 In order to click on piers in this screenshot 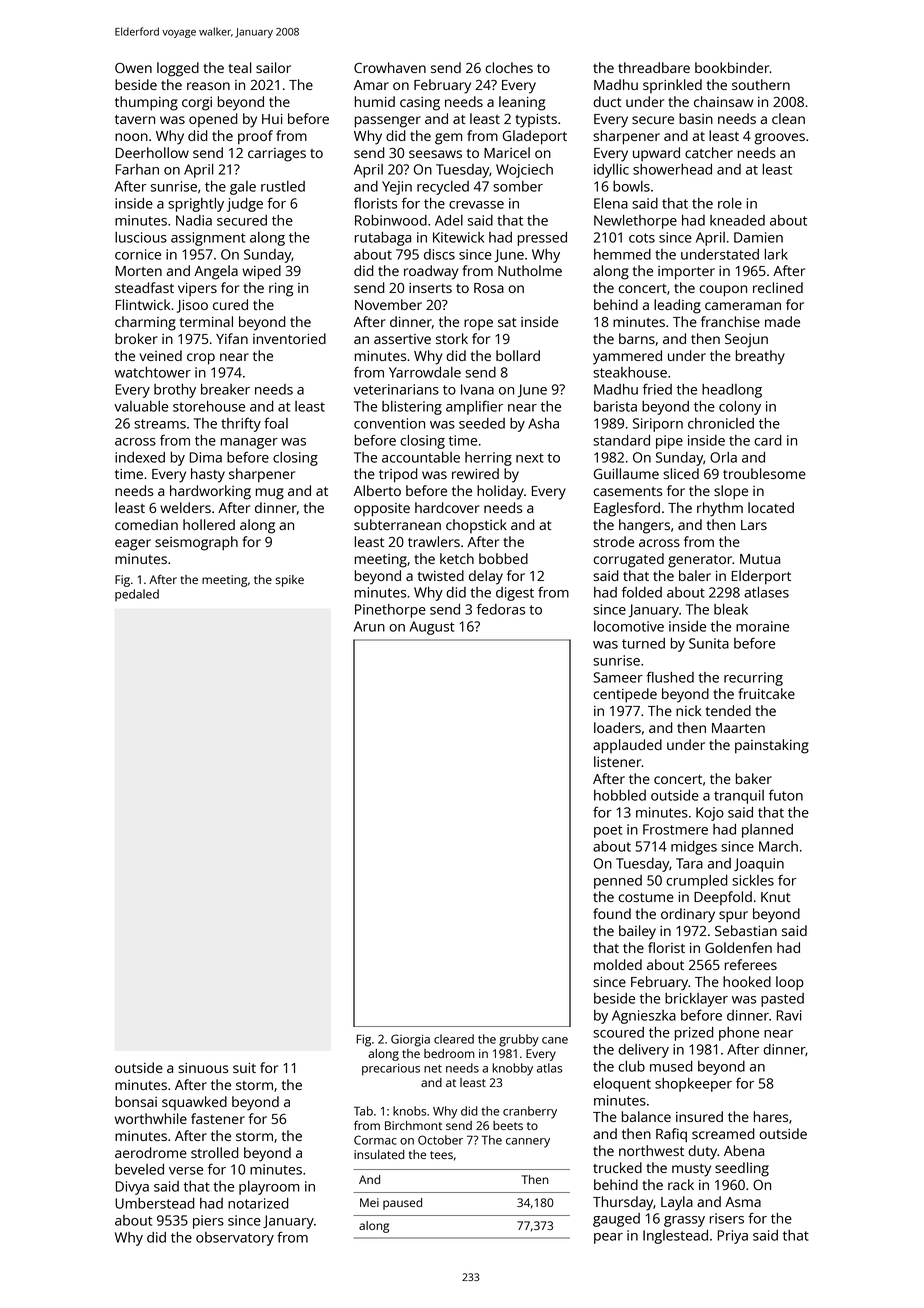, I will do `click(208, 1222)`.
